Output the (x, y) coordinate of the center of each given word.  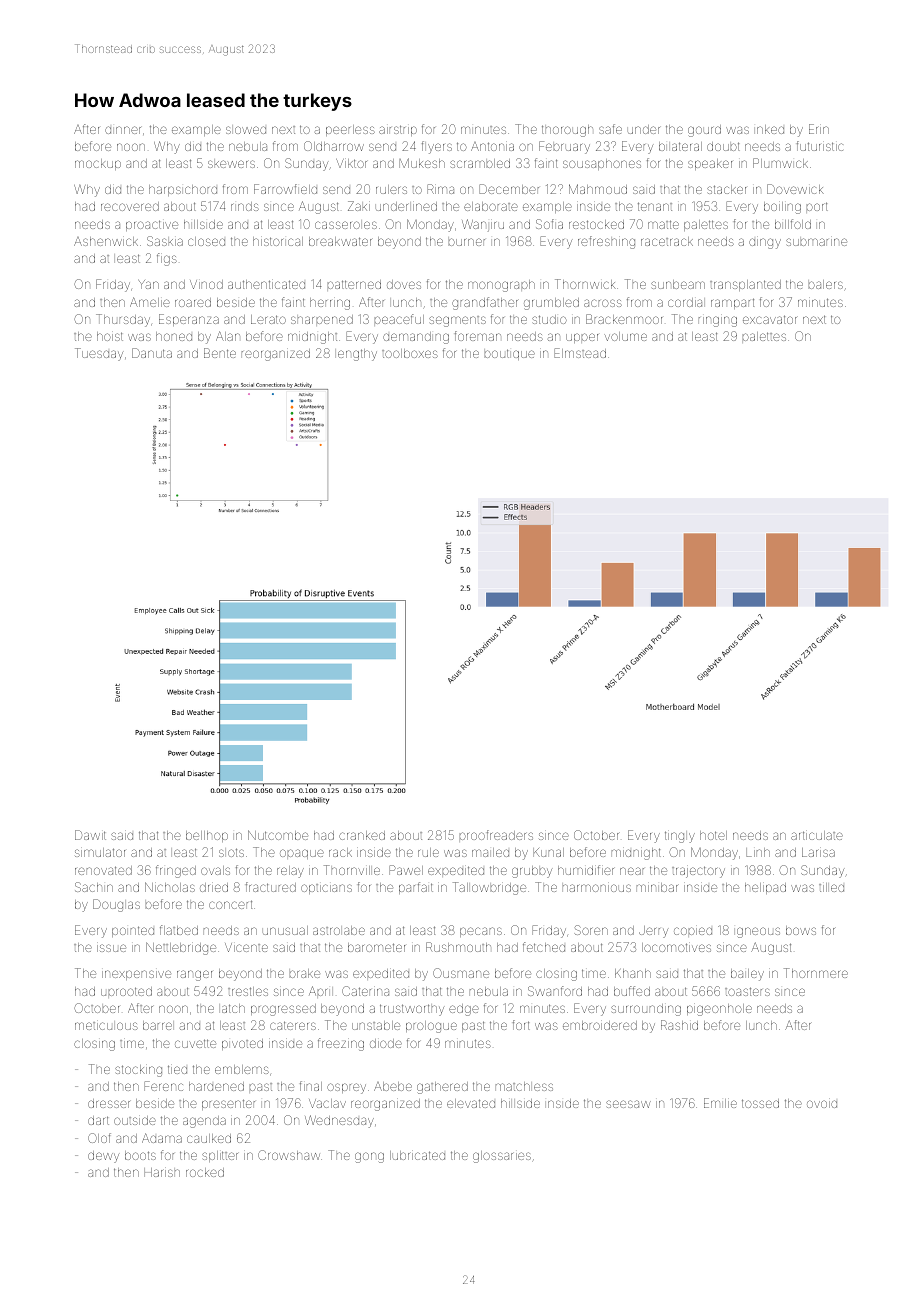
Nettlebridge (181, 948)
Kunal (548, 852)
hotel (713, 835)
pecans (481, 932)
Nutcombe (278, 835)
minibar (657, 887)
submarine (816, 242)
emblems (242, 1069)
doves (404, 284)
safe (610, 129)
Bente (220, 353)
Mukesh (422, 163)
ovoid (822, 1104)
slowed (246, 130)
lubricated (417, 1155)
